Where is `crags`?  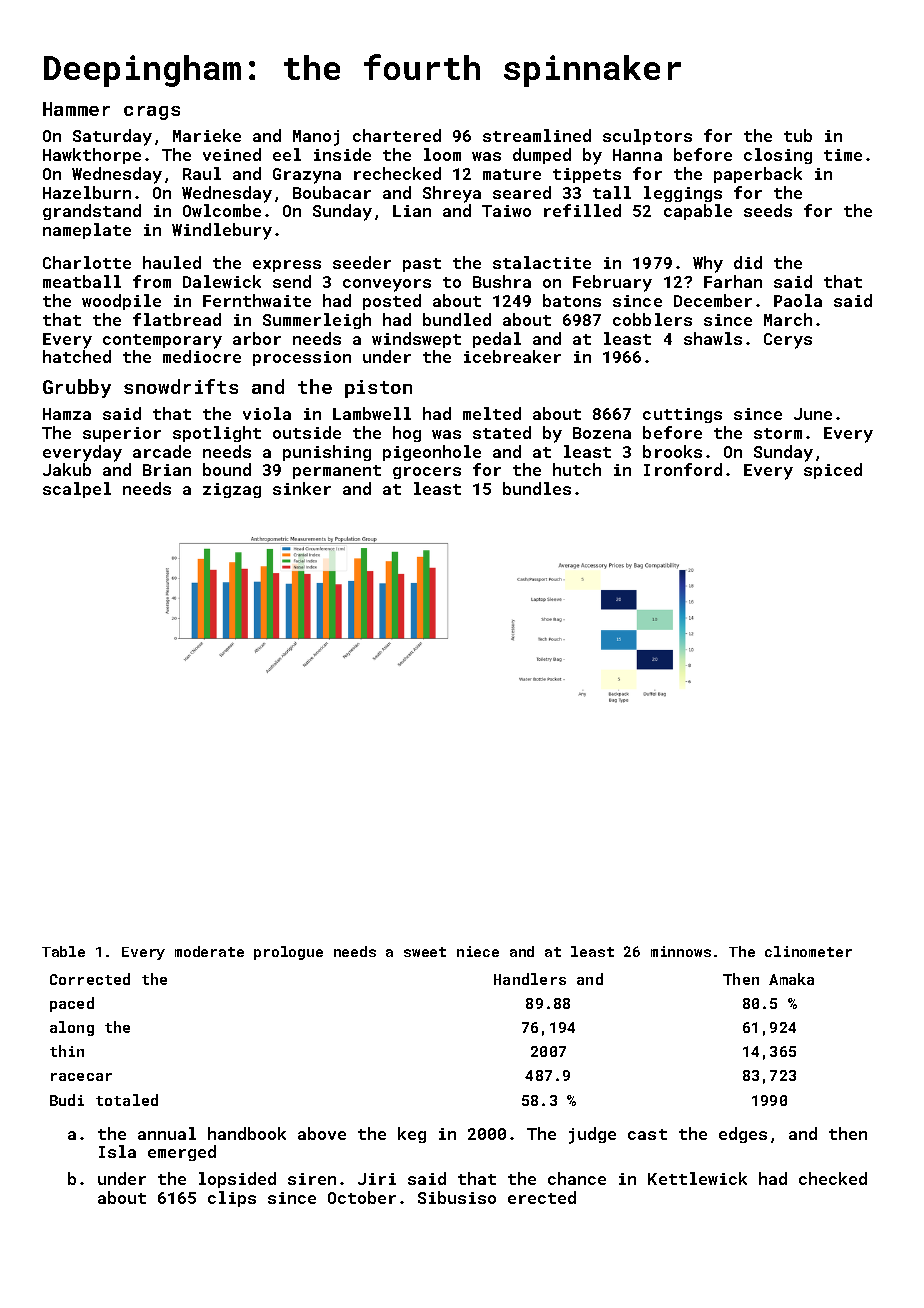
crags is located at coordinates (152, 113).
